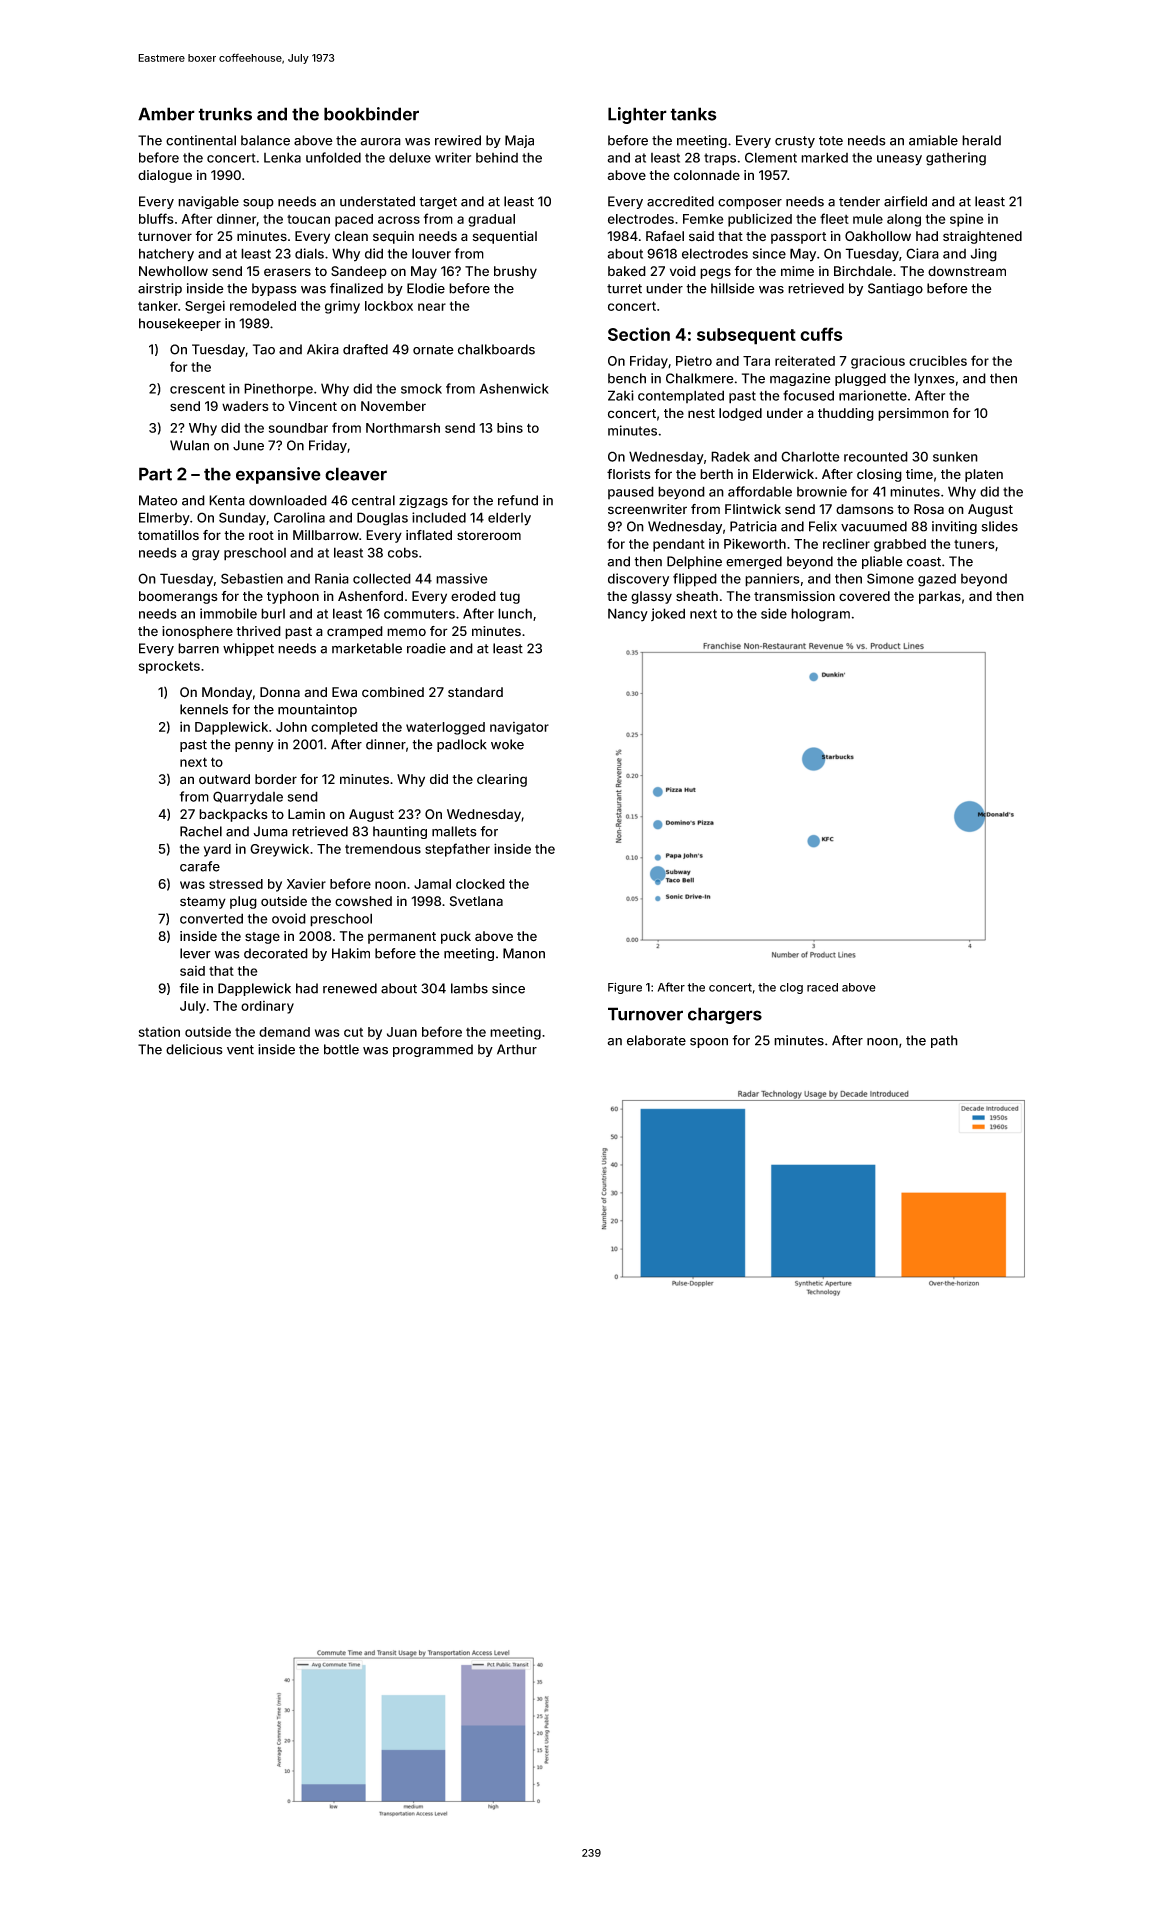 This document has height=1916, width=1163. I want to click on continental, so click(201, 140).
